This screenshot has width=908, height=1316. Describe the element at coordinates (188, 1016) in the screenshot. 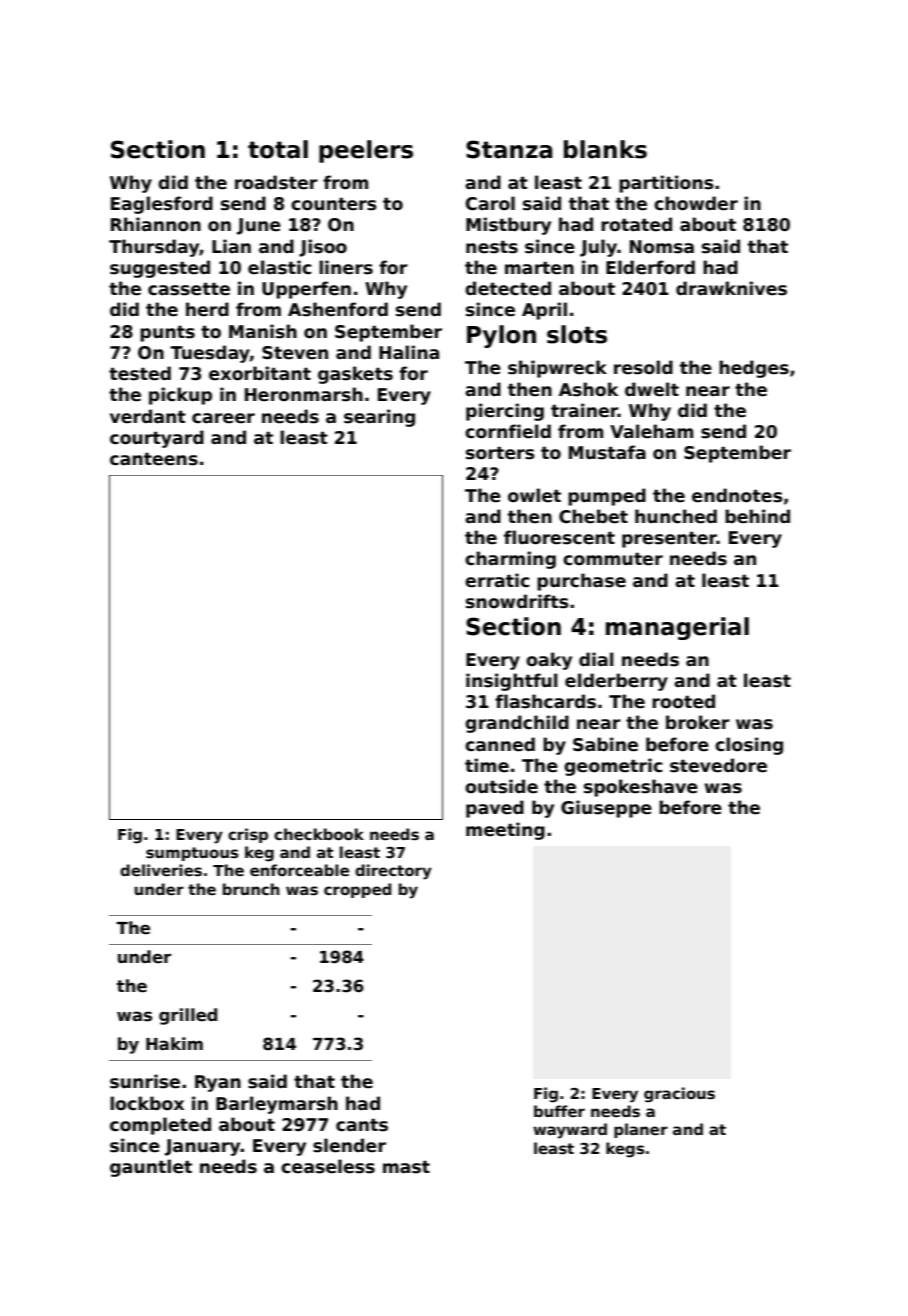

I see `grilled` at that location.
